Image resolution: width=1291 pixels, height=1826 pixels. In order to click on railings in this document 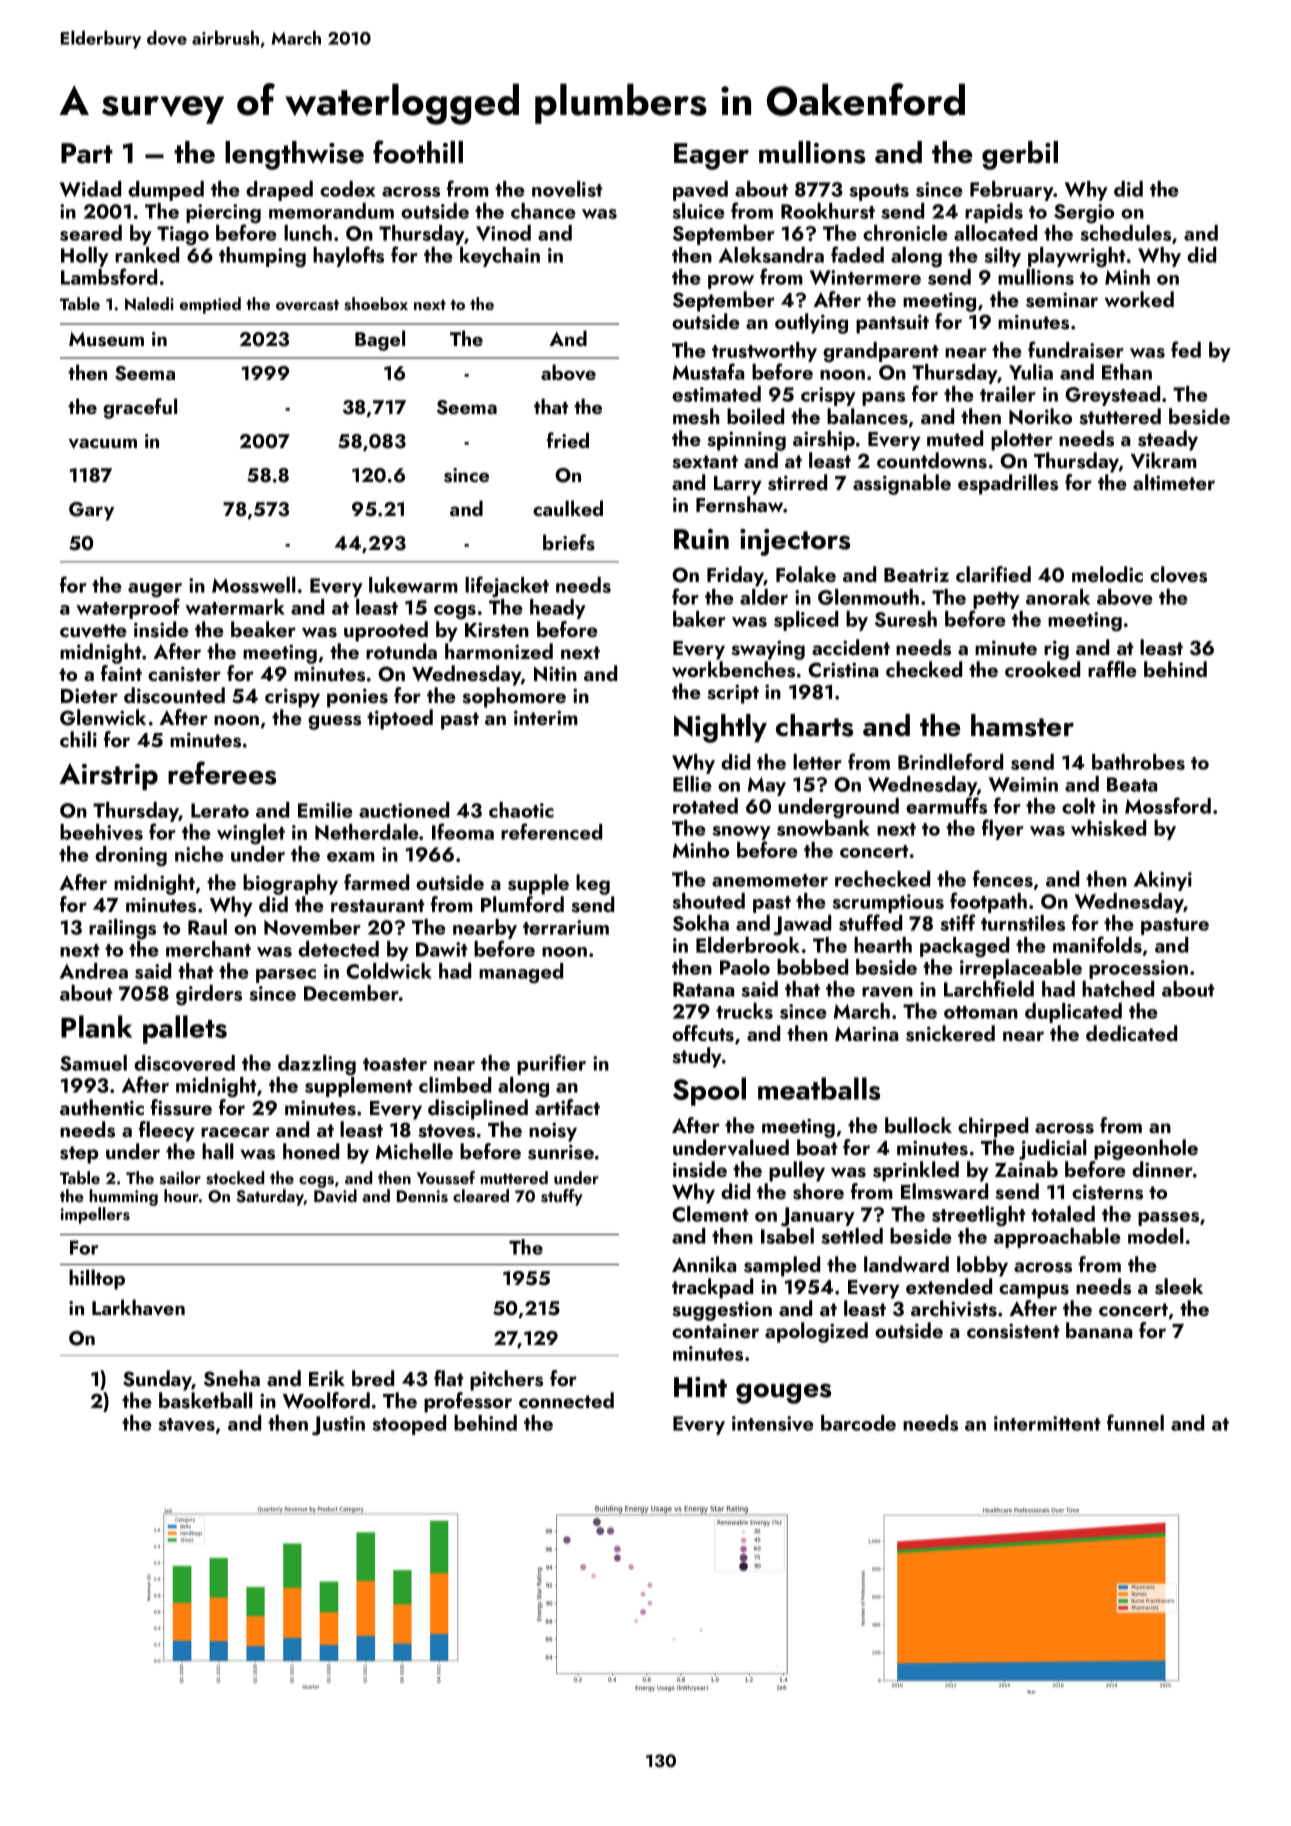, I will do `click(122, 929)`.
